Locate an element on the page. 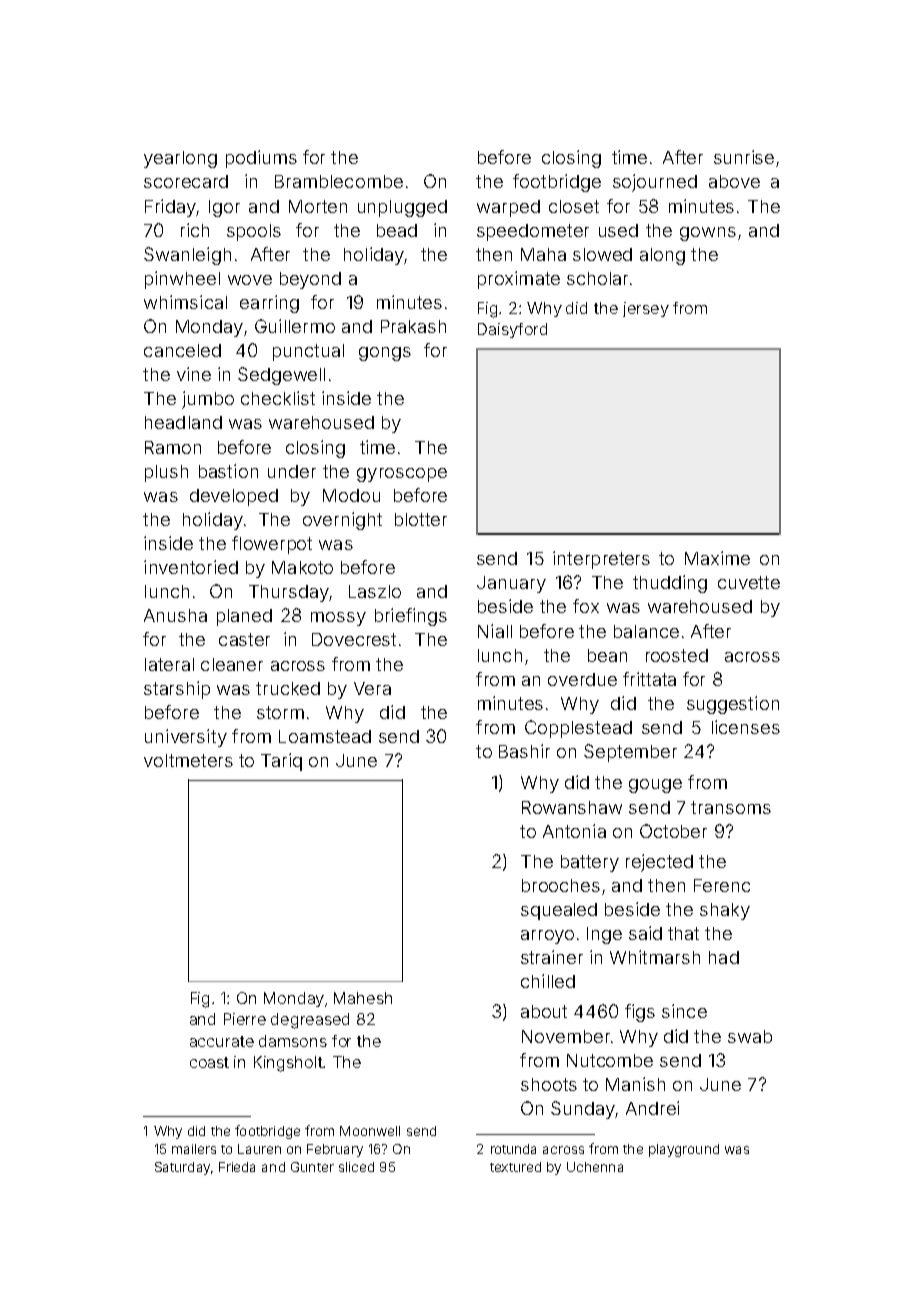  headland is located at coordinates (183, 422).
